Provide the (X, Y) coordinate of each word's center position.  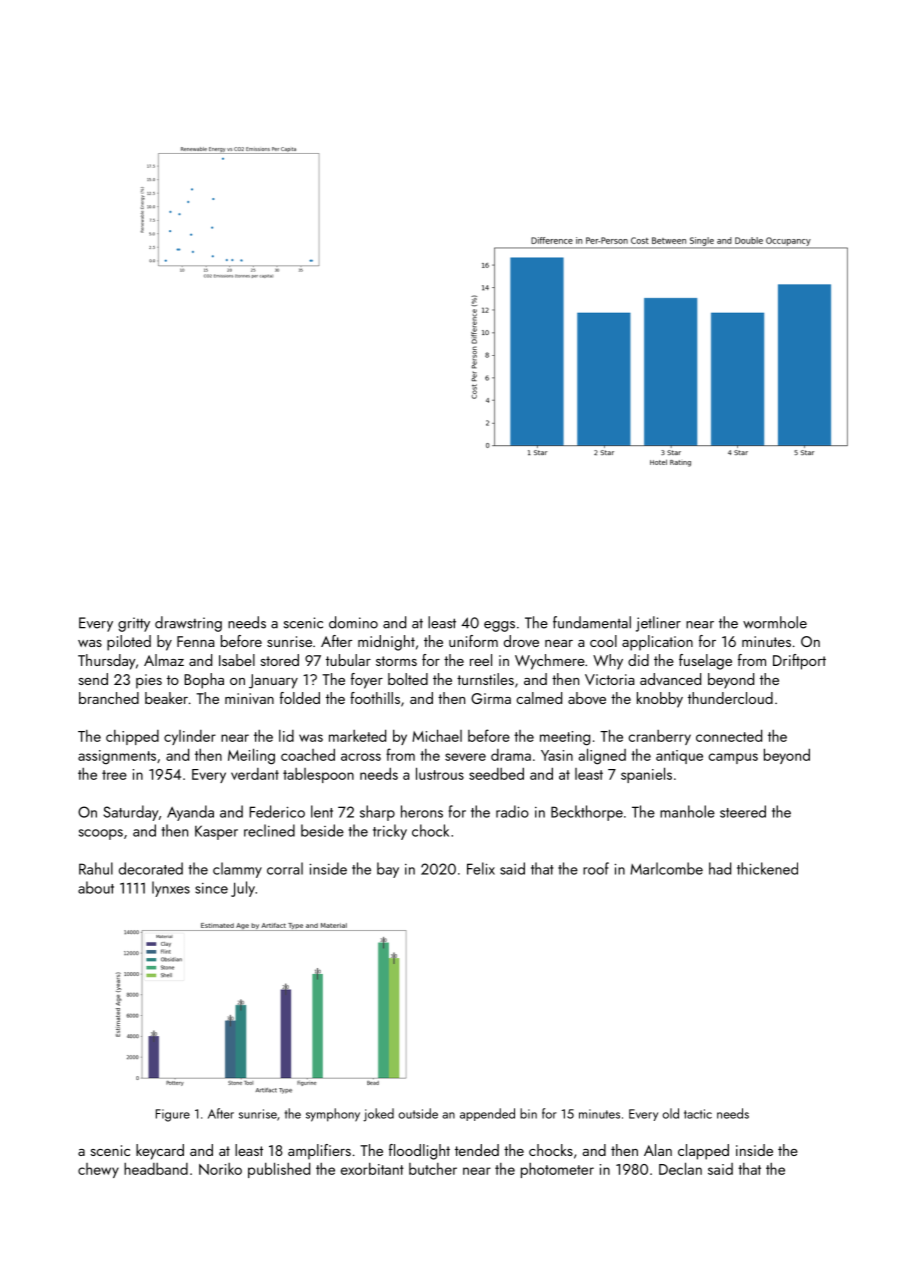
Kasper (216, 832)
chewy (98, 1170)
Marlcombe (666, 868)
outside (418, 1113)
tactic (698, 1114)
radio (512, 811)
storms (396, 661)
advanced (670, 679)
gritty (134, 624)
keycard (160, 1152)
